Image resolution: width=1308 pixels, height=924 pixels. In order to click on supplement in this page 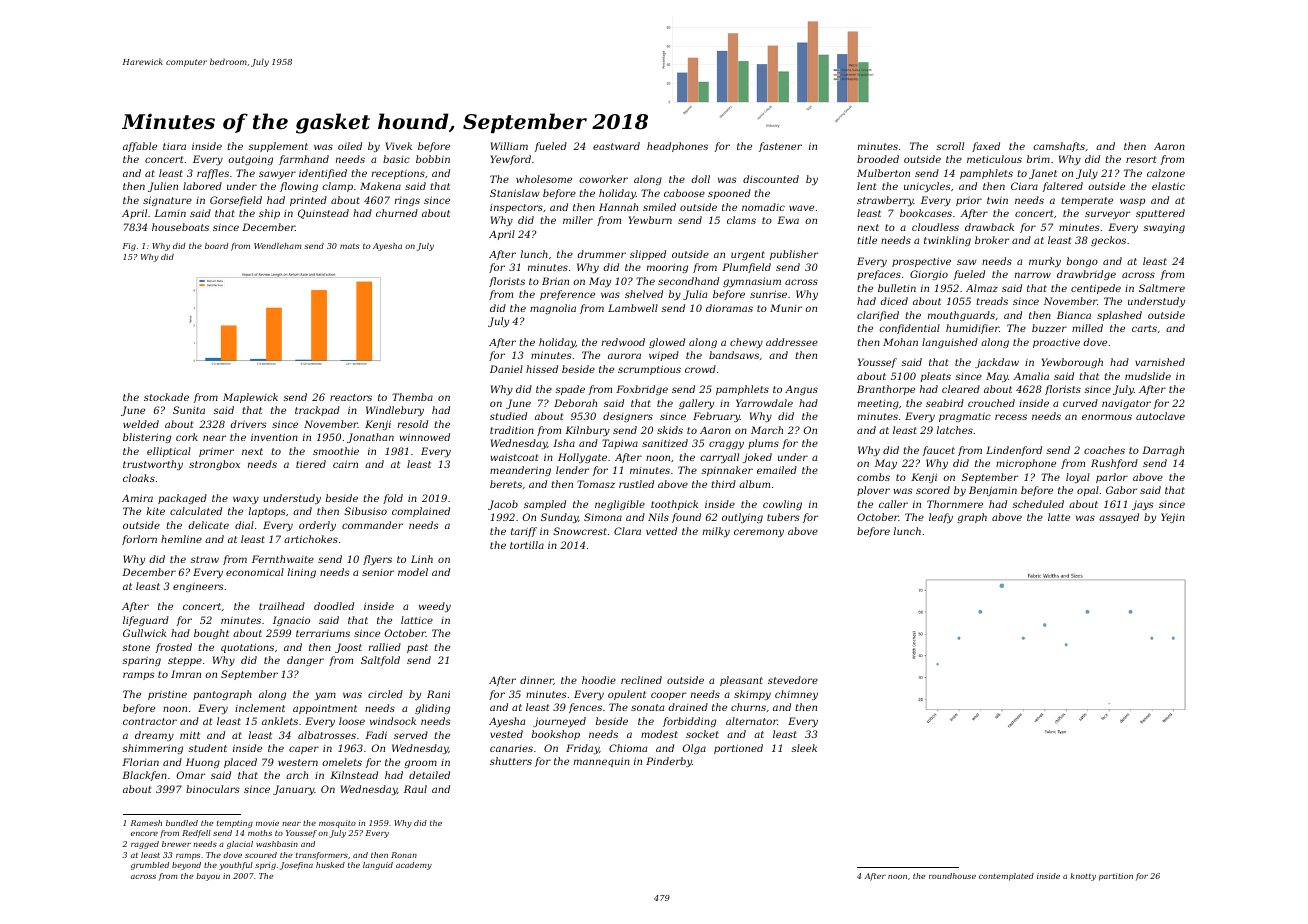, I will do `click(278, 147)`.
